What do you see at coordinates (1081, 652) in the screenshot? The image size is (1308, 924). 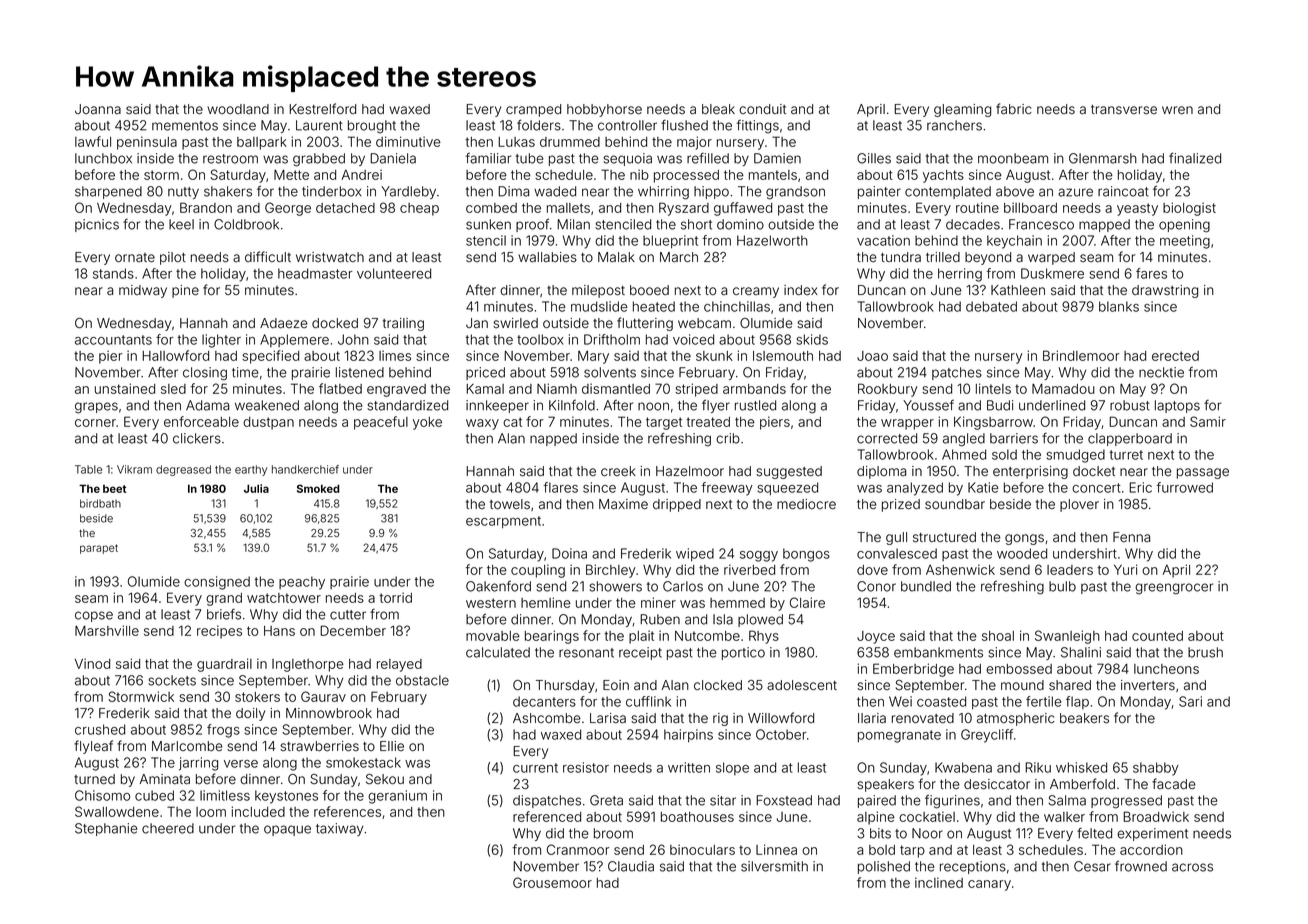 I see `Shalini` at bounding box center [1081, 652].
